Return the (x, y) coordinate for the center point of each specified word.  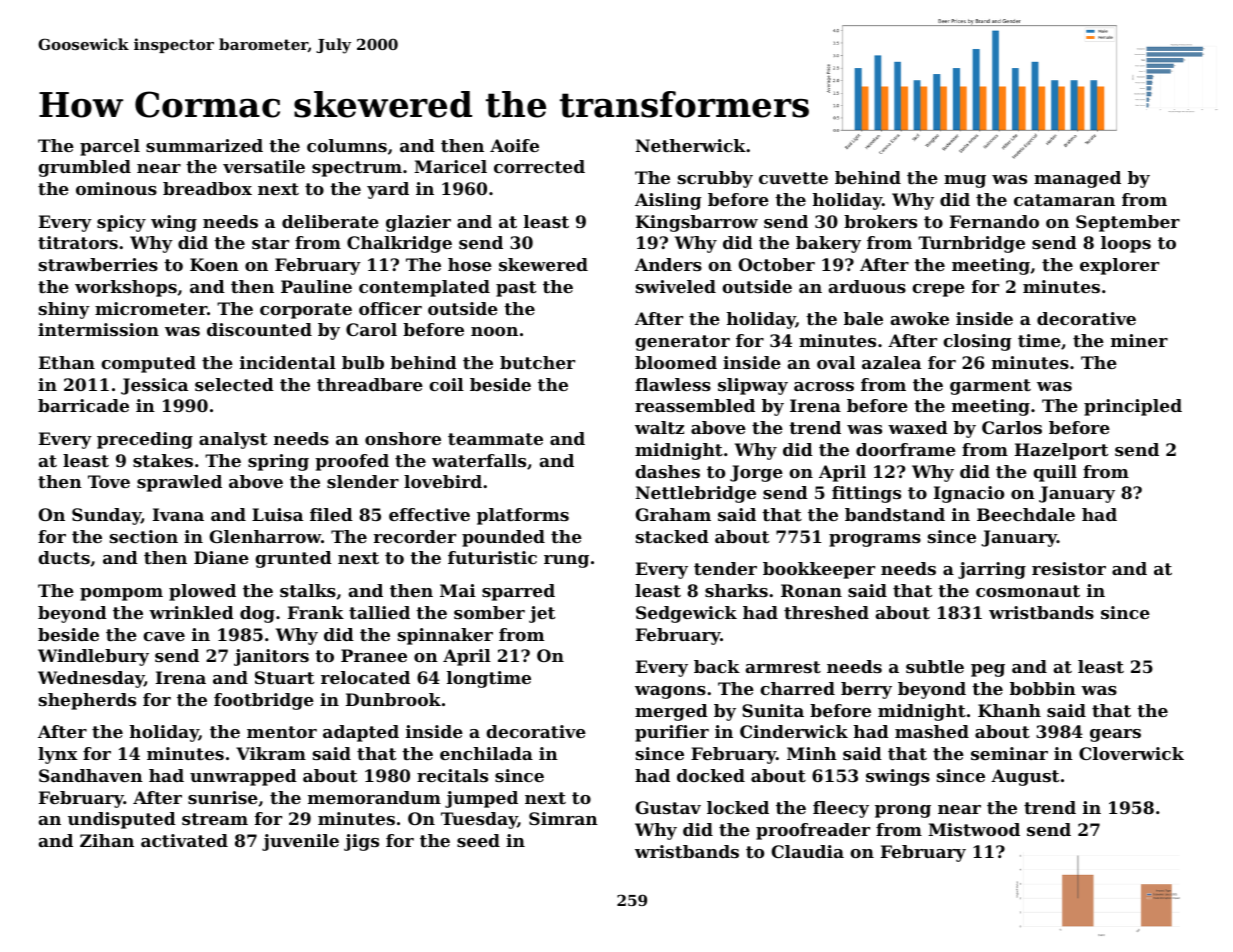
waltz (659, 427)
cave (164, 636)
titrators (78, 242)
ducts (64, 557)
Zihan (107, 840)
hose (470, 264)
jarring (992, 570)
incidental (288, 362)
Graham (673, 514)
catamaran (1064, 200)
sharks (736, 590)
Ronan (811, 590)
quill (1055, 473)
